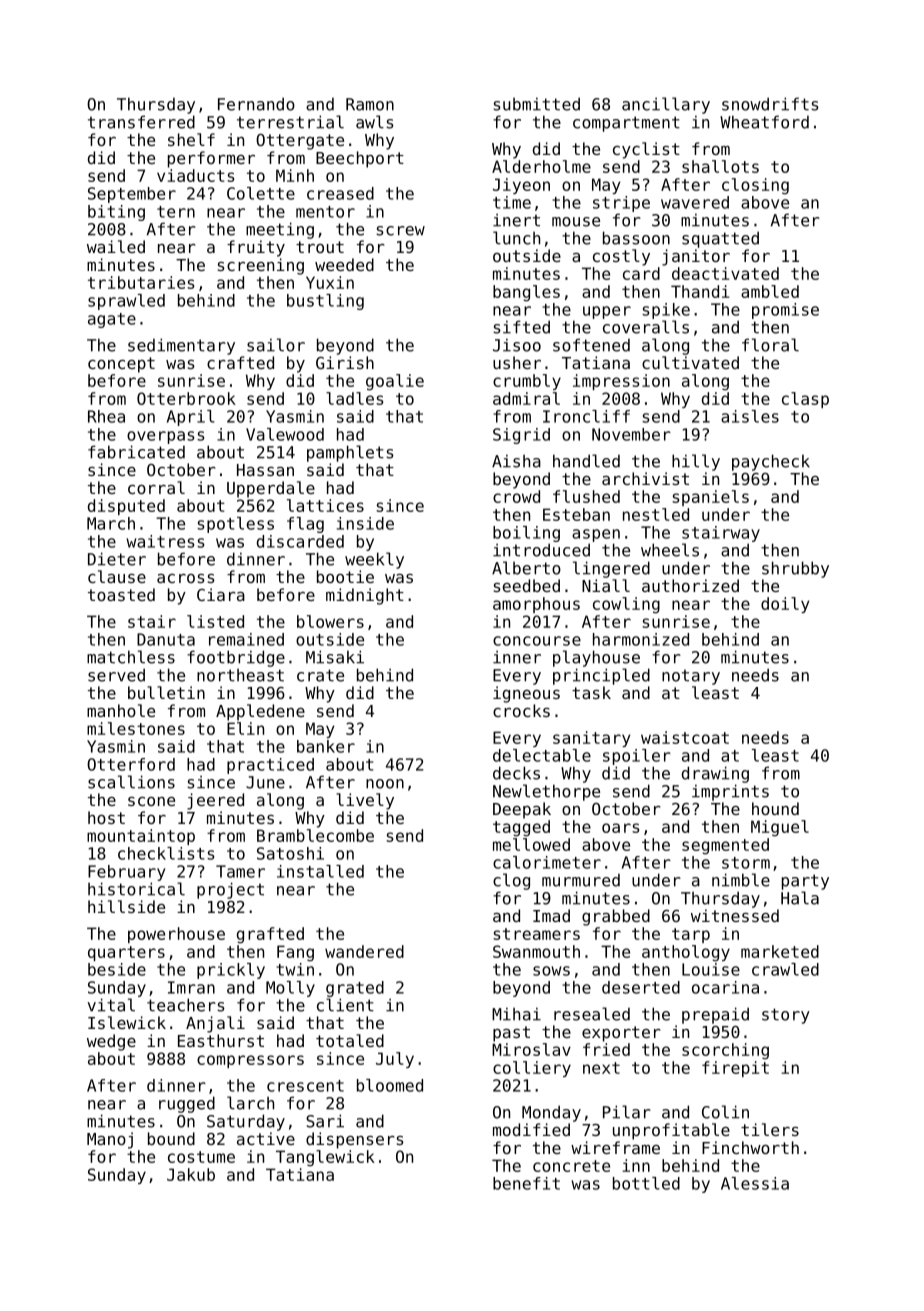 This screenshot has width=924, height=1311. What do you see at coordinates (110, 1140) in the screenshot?
I see `Manoj` at bounding box center [110, 1140].
